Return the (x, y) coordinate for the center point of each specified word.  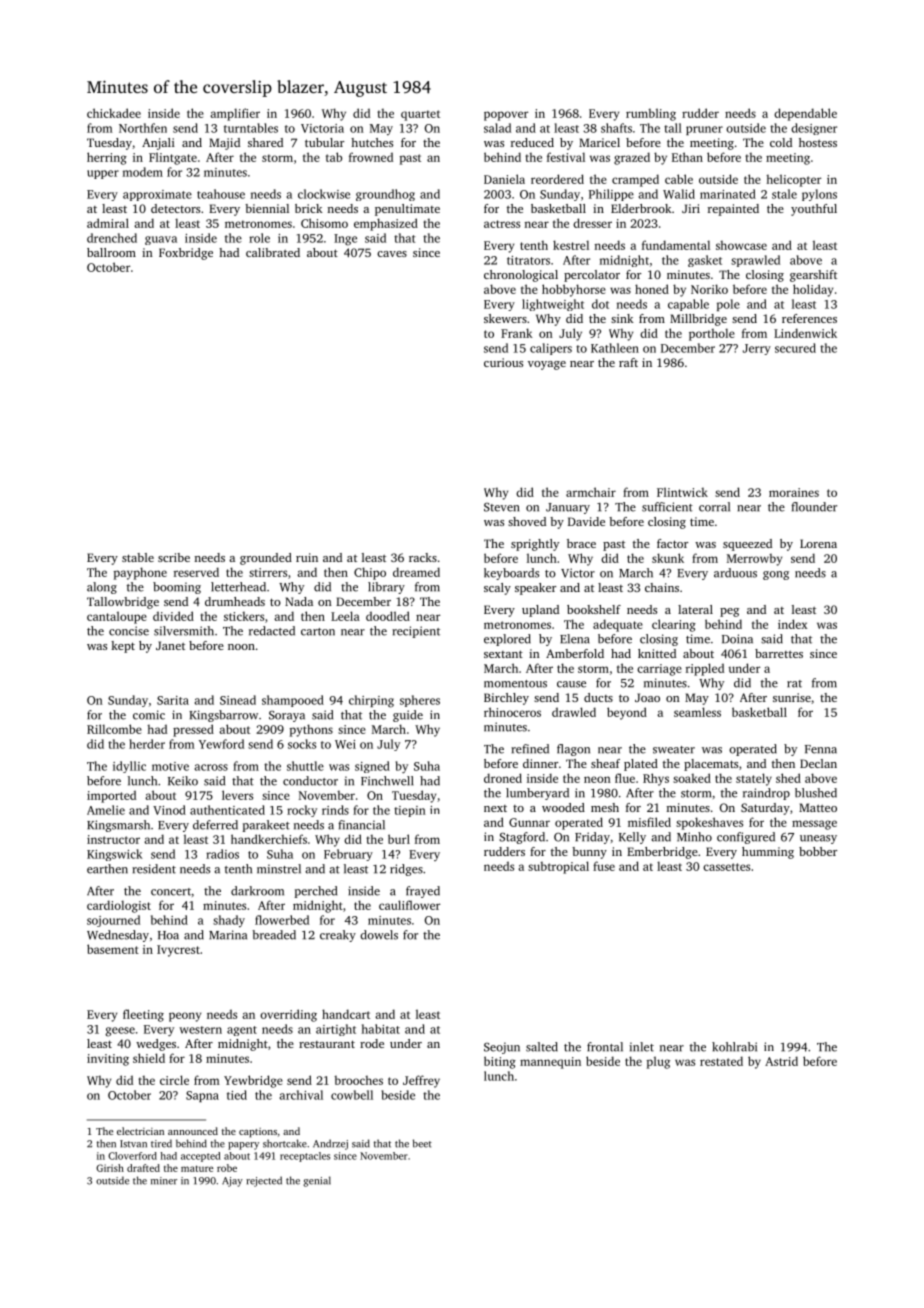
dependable (805, 114)
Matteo (818, 807)
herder (147, 744)
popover (506, 116)
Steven (501, 507)
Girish (110, 1168)
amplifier (235, 114)
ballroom (111, 252)
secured (795, 348)
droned (503, 778)
